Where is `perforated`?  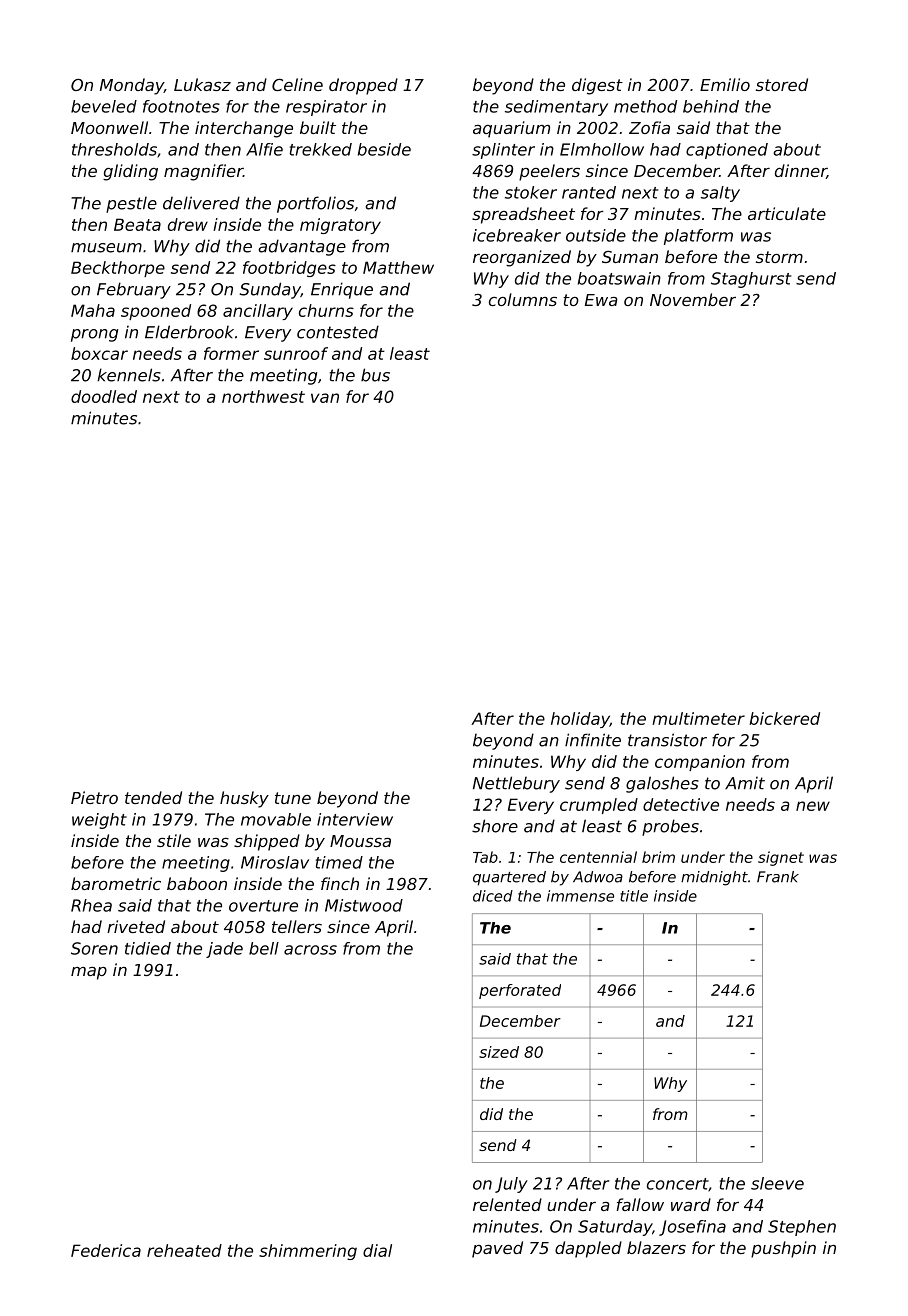
perforated is located at coordinates (520, 991).
